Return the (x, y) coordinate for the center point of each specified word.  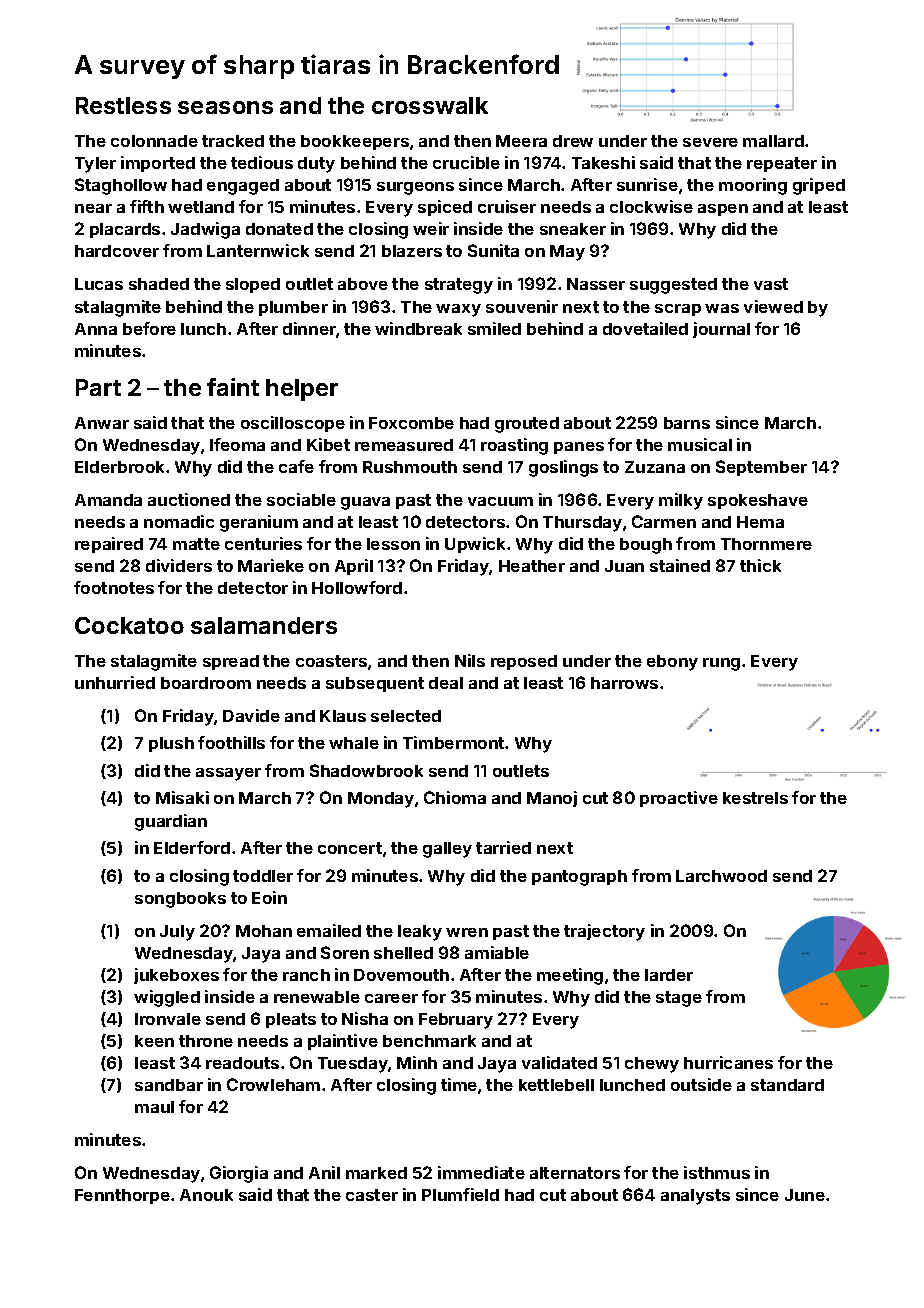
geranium (259, 523)
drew (573, 141)
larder (669, 975)
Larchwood (721, 876)
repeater (782, 164)
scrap (678, 310)
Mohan (264, 931)
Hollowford (357, 587)
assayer (228, 774)
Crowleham (273, 1084)
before (149, 328)
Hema (760, 522)
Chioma (455, 797)
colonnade (154, 141)
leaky (420, 933)
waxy (458, 310)
